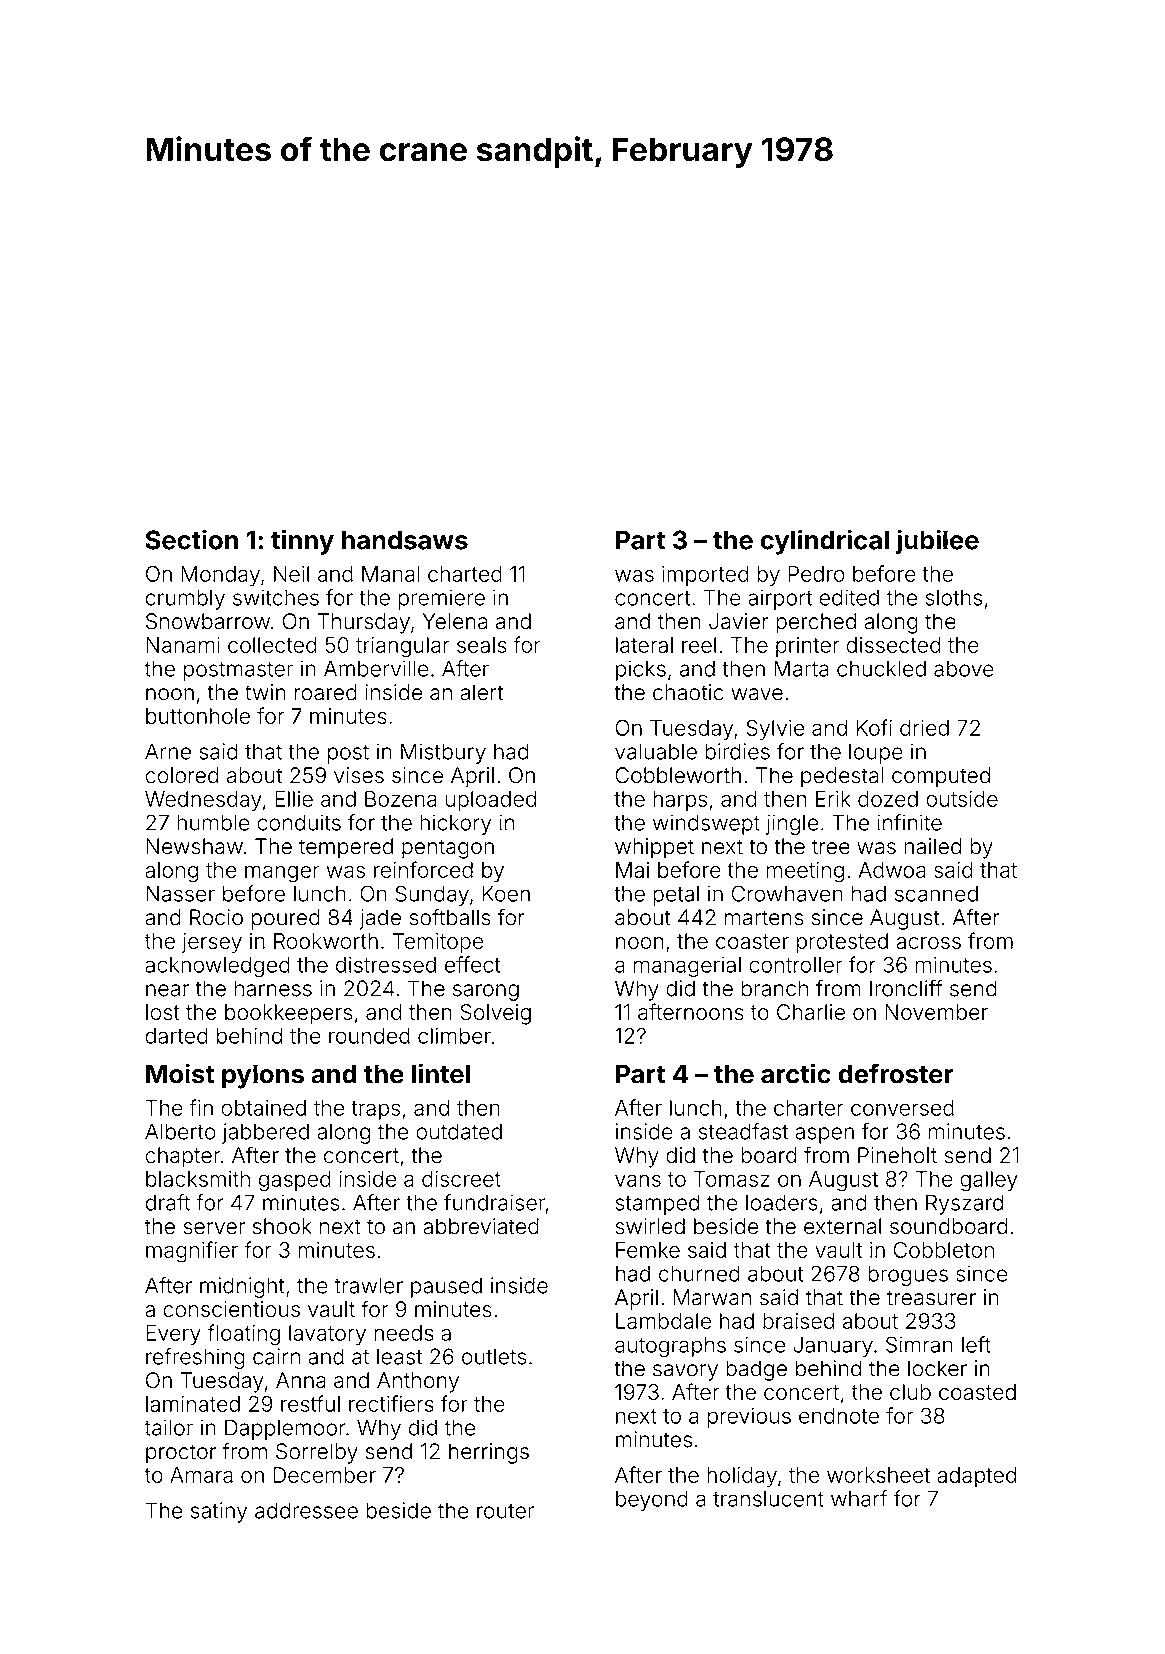 The width and height of the page is (1165, 1654). Describe the element at coordinates (219, 1512) in the page. I see `satiny` at that location.
